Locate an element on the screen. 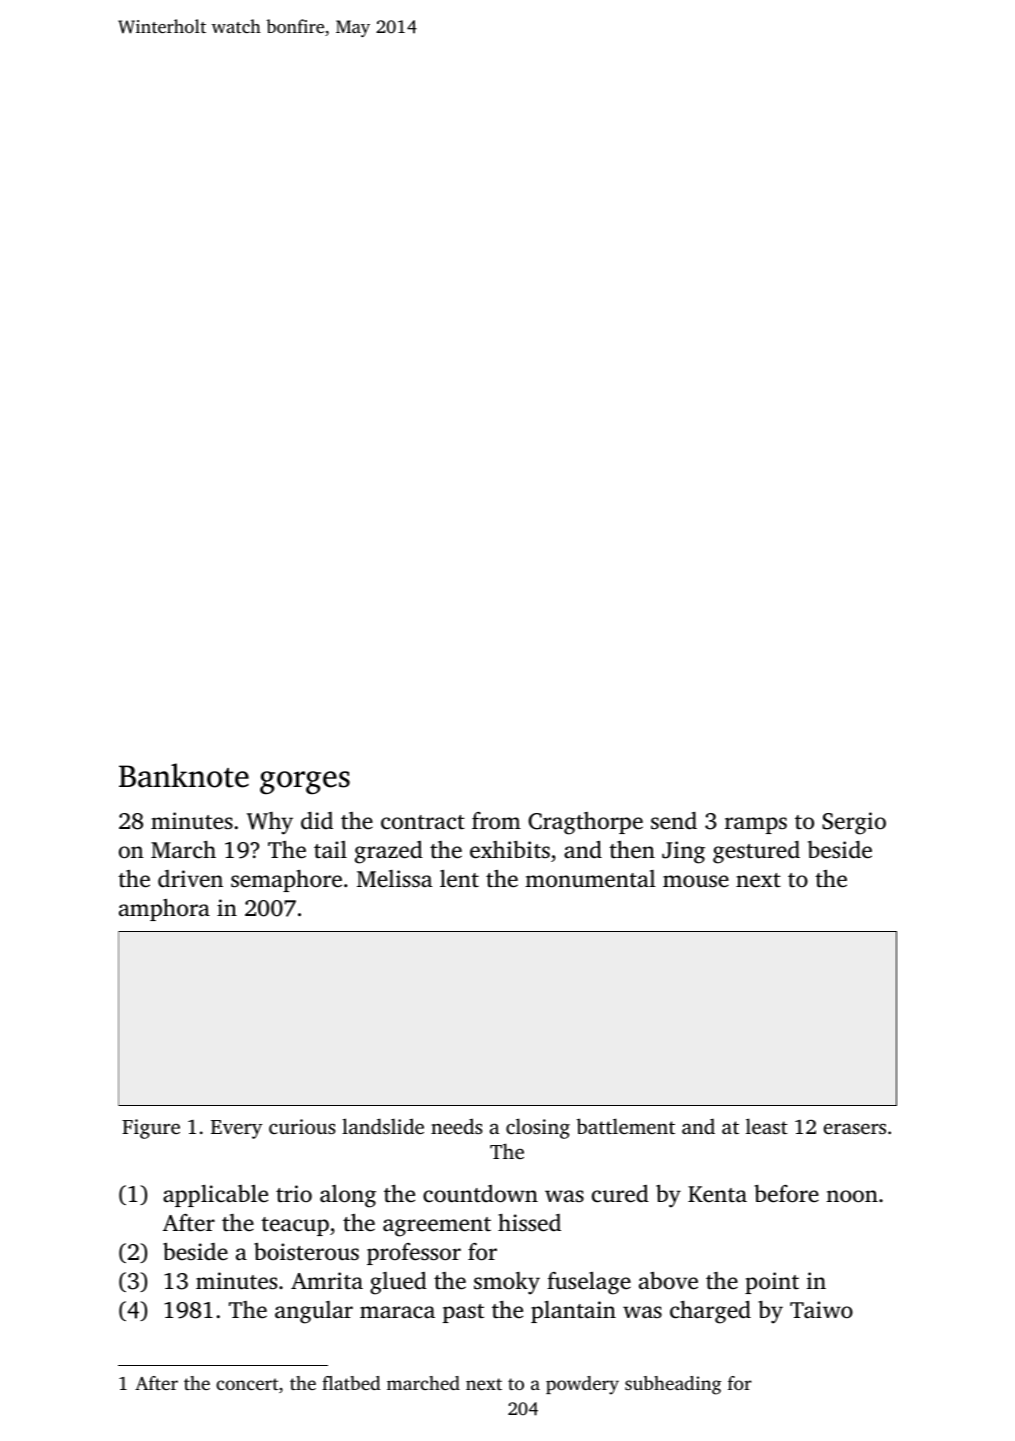  semaphore is located at coordinates (286, 881).
